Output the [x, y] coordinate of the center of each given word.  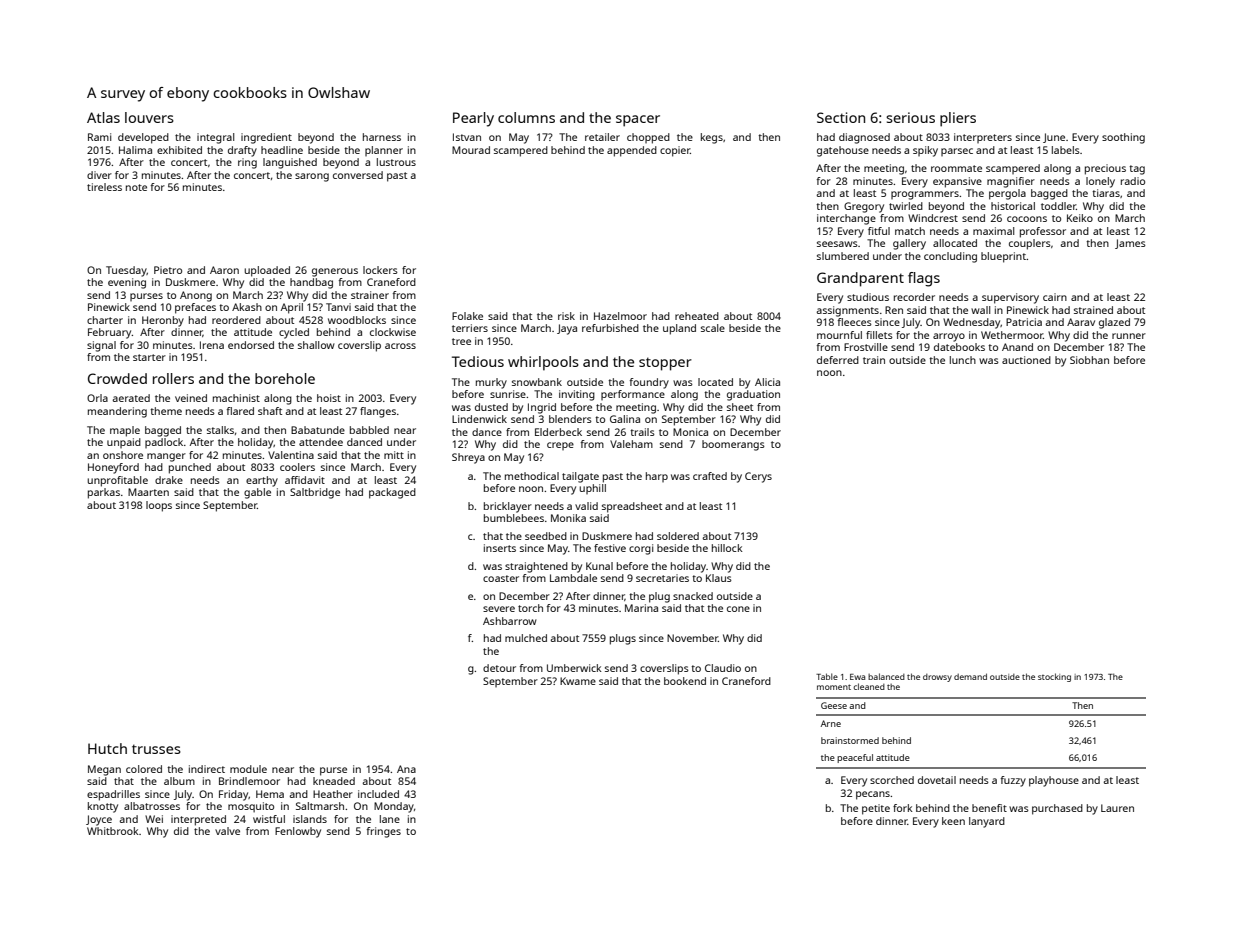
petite [876, 809]
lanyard [987, 822]
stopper [665, 364]
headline [282, 150]
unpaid [124, 443]
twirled [906, 206]
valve [227, 831]
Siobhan [1089, 360]
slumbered [843, 256]
